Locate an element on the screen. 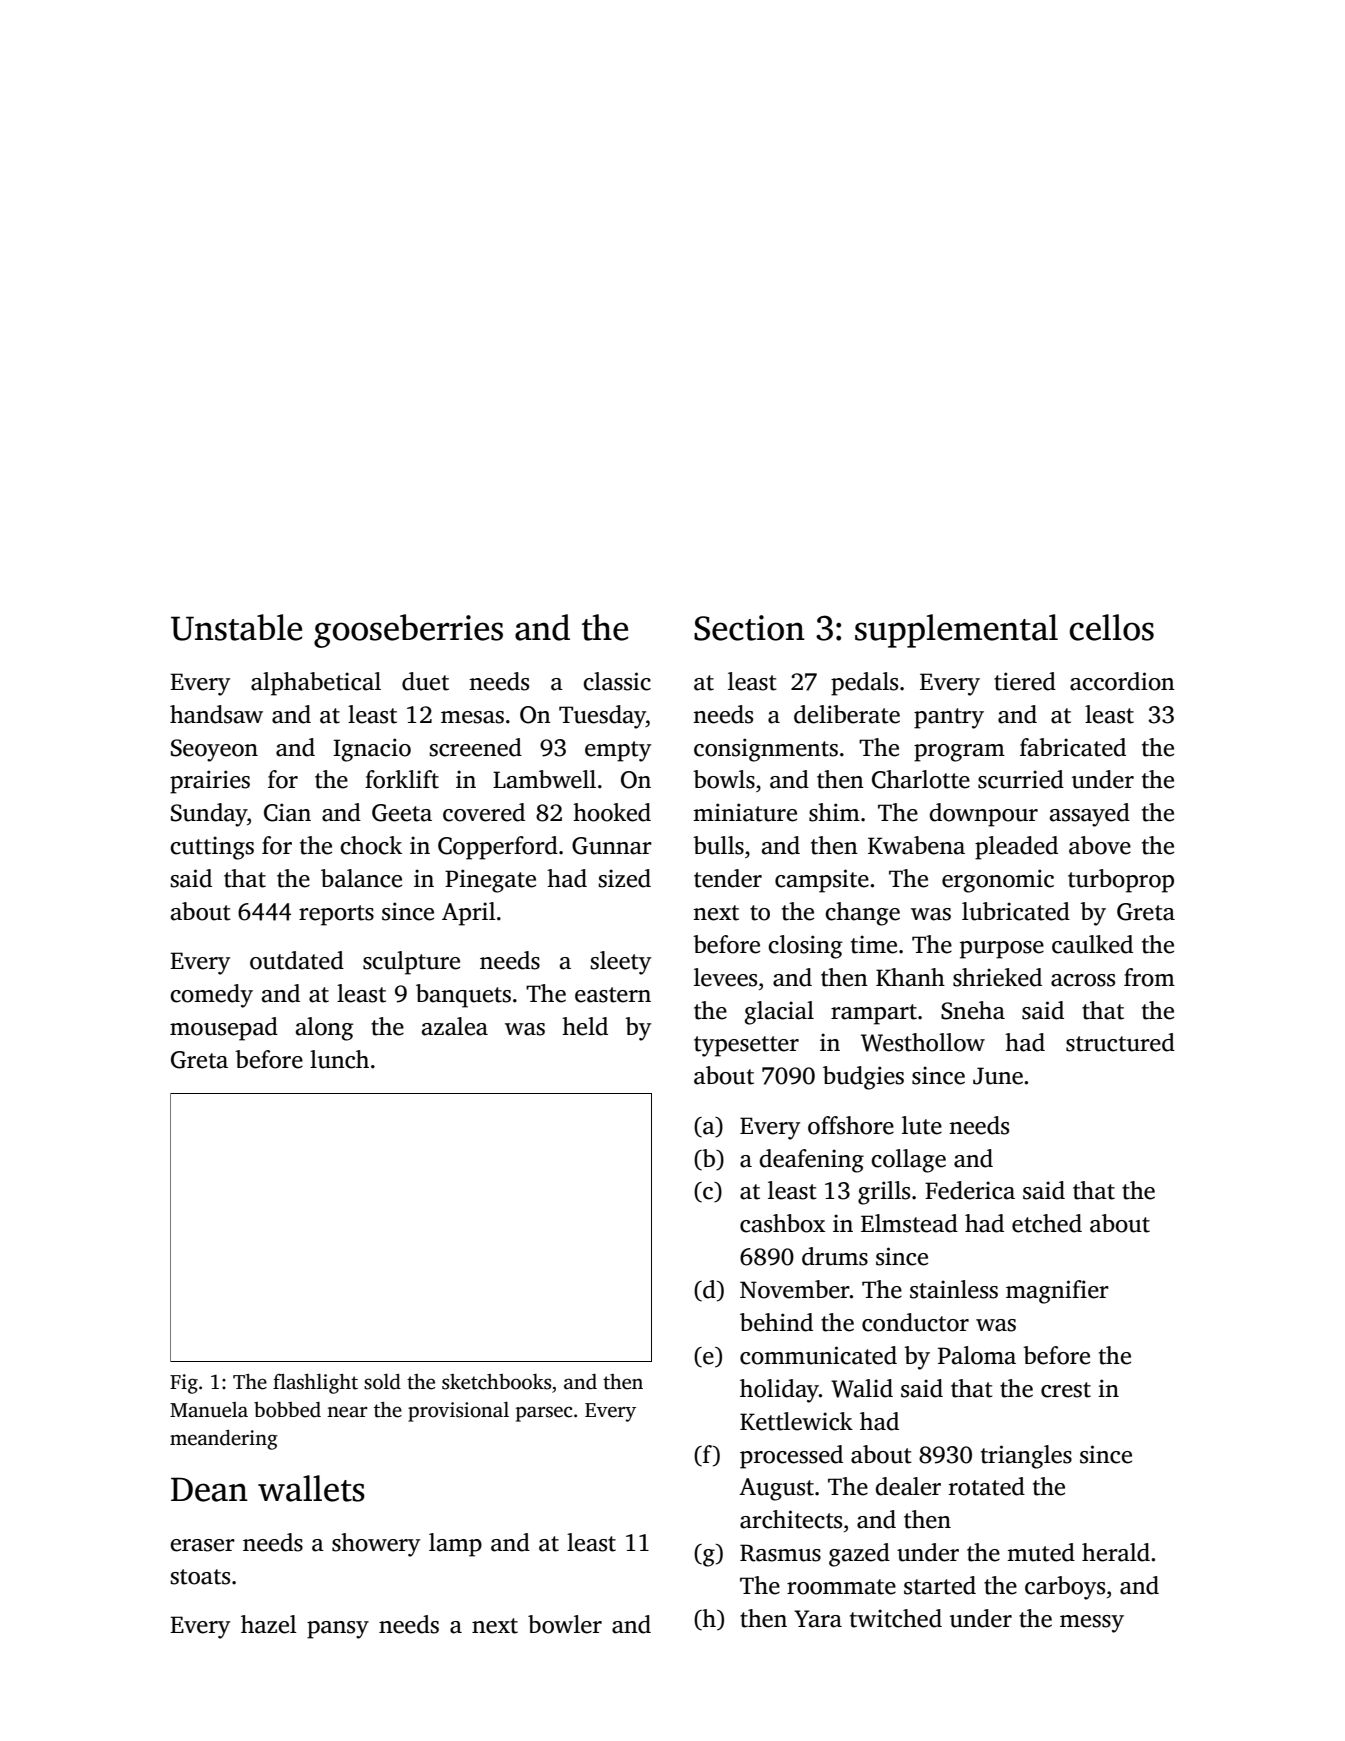 The image size is (1345, 1741). November is located at coordinates (795, 1289).
